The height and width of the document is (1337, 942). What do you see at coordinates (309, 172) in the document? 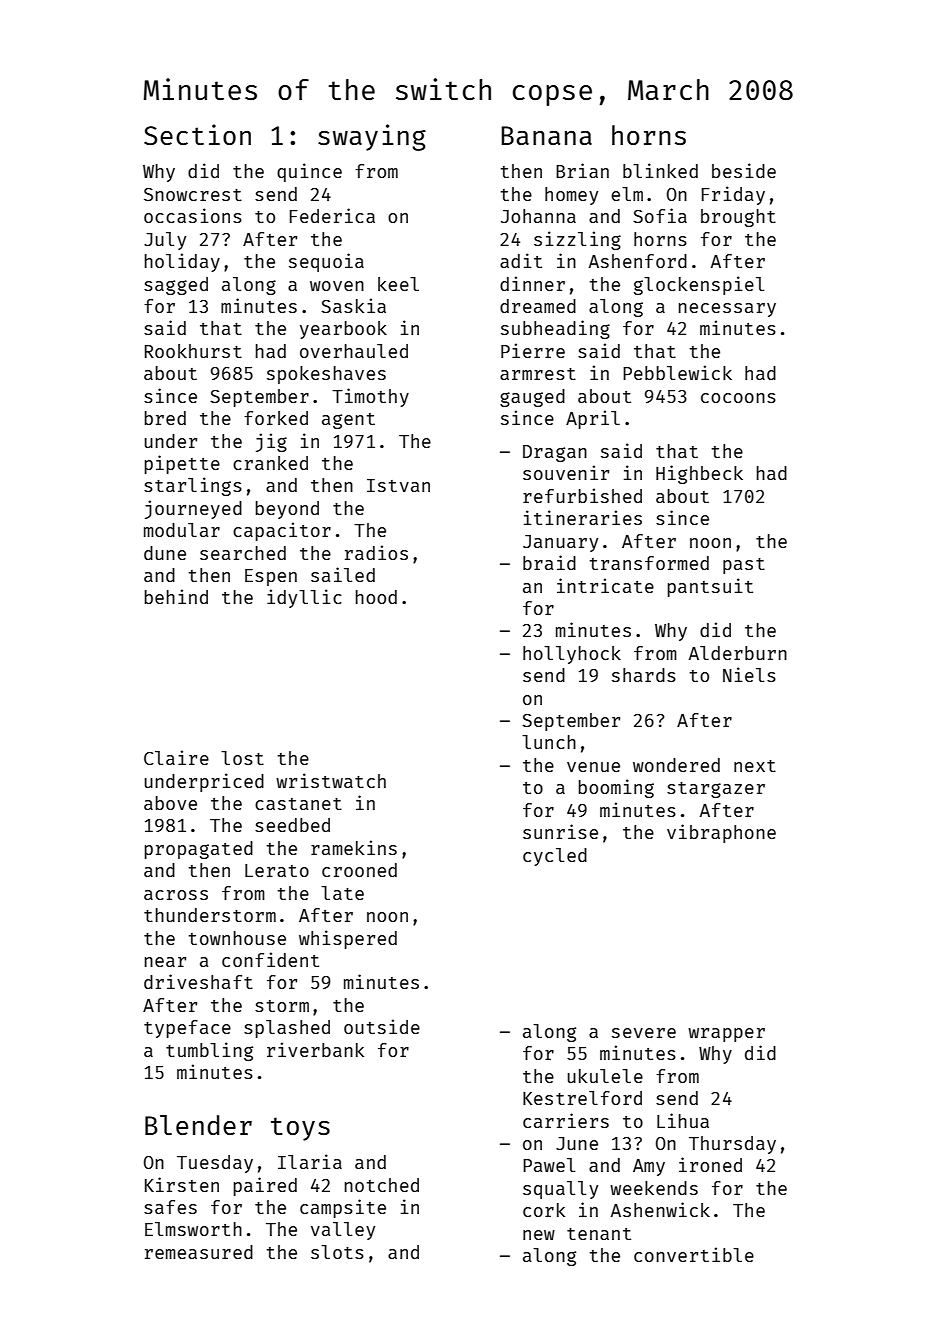
I see `quince` at bounding box center [309, 172].
